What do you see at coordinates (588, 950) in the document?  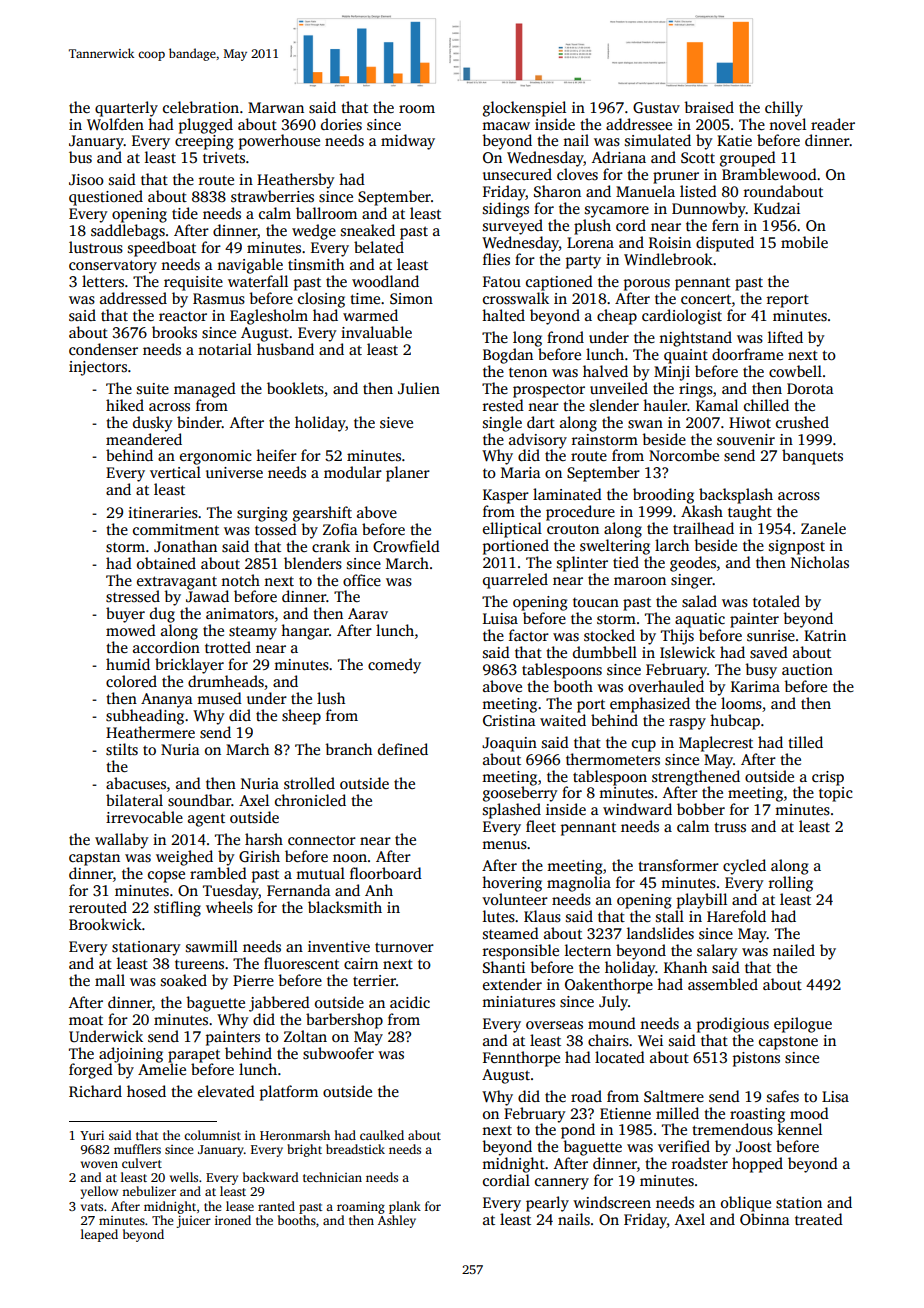 I see `lectern` at bounding box center [588, 950].
